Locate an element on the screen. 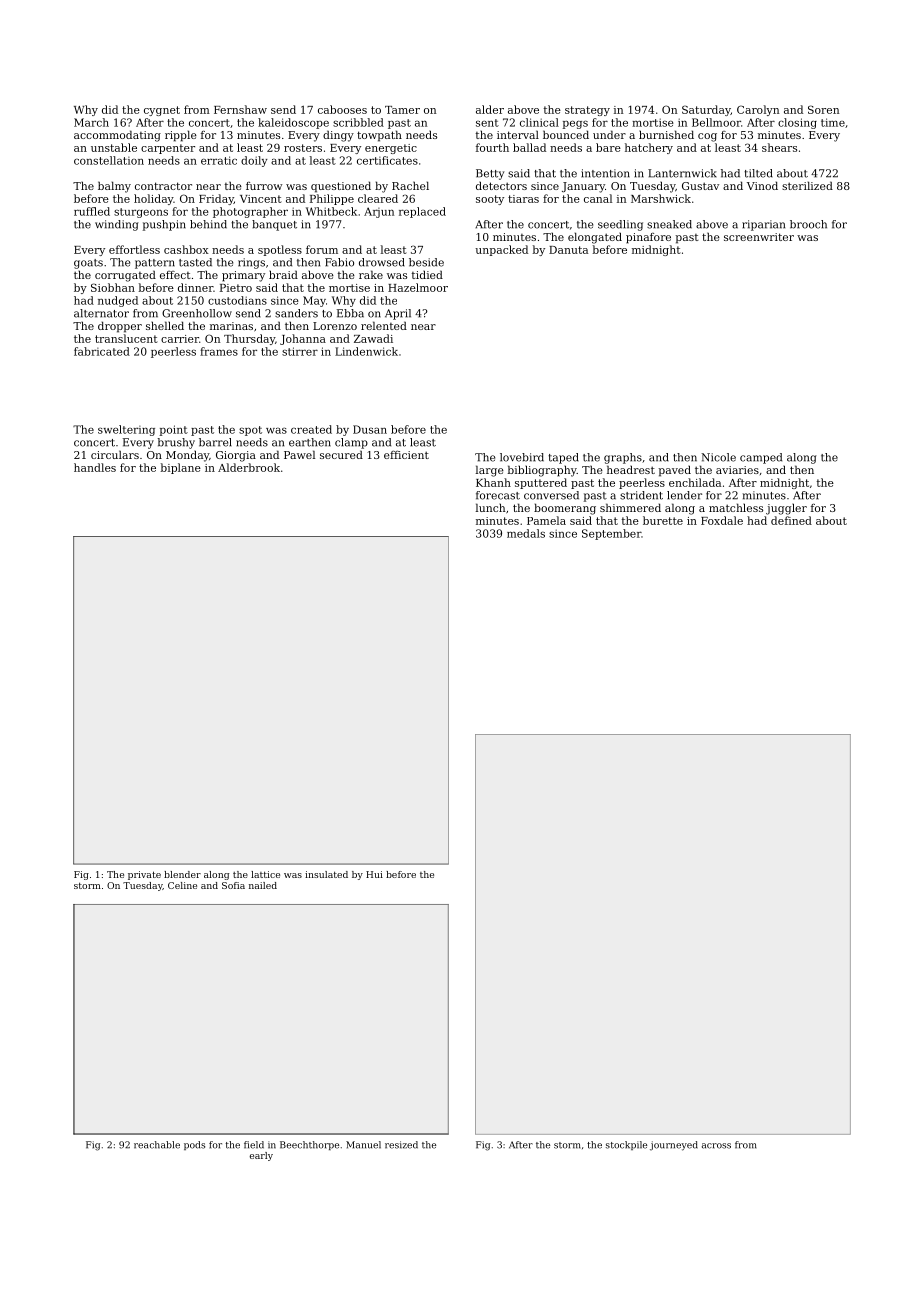 The height and width of the screenshot is (1308, 924). Manuel is located at coordinates (363, 1145).
